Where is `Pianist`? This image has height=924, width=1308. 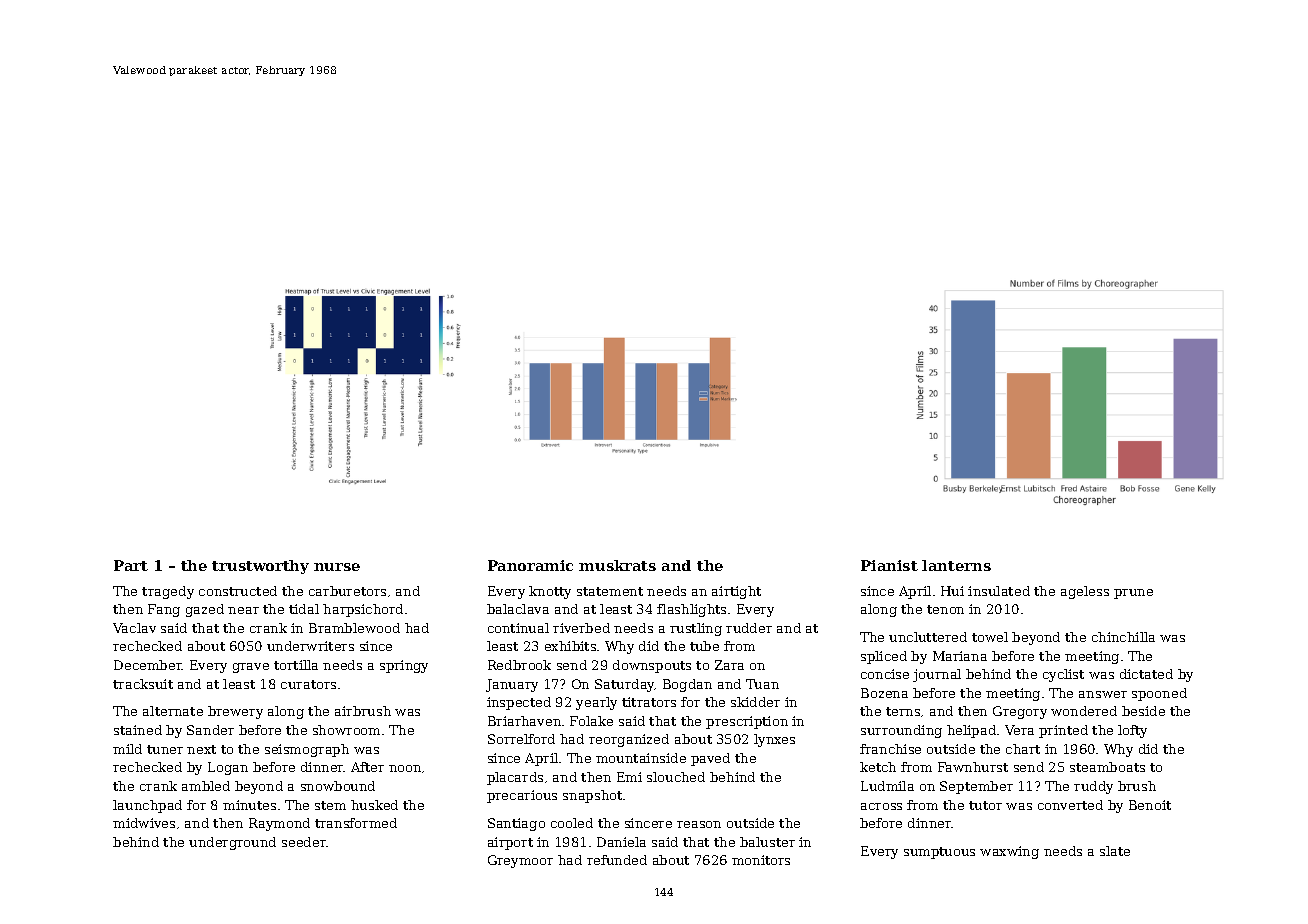 Pianist is located at coordinates (889, 565).
